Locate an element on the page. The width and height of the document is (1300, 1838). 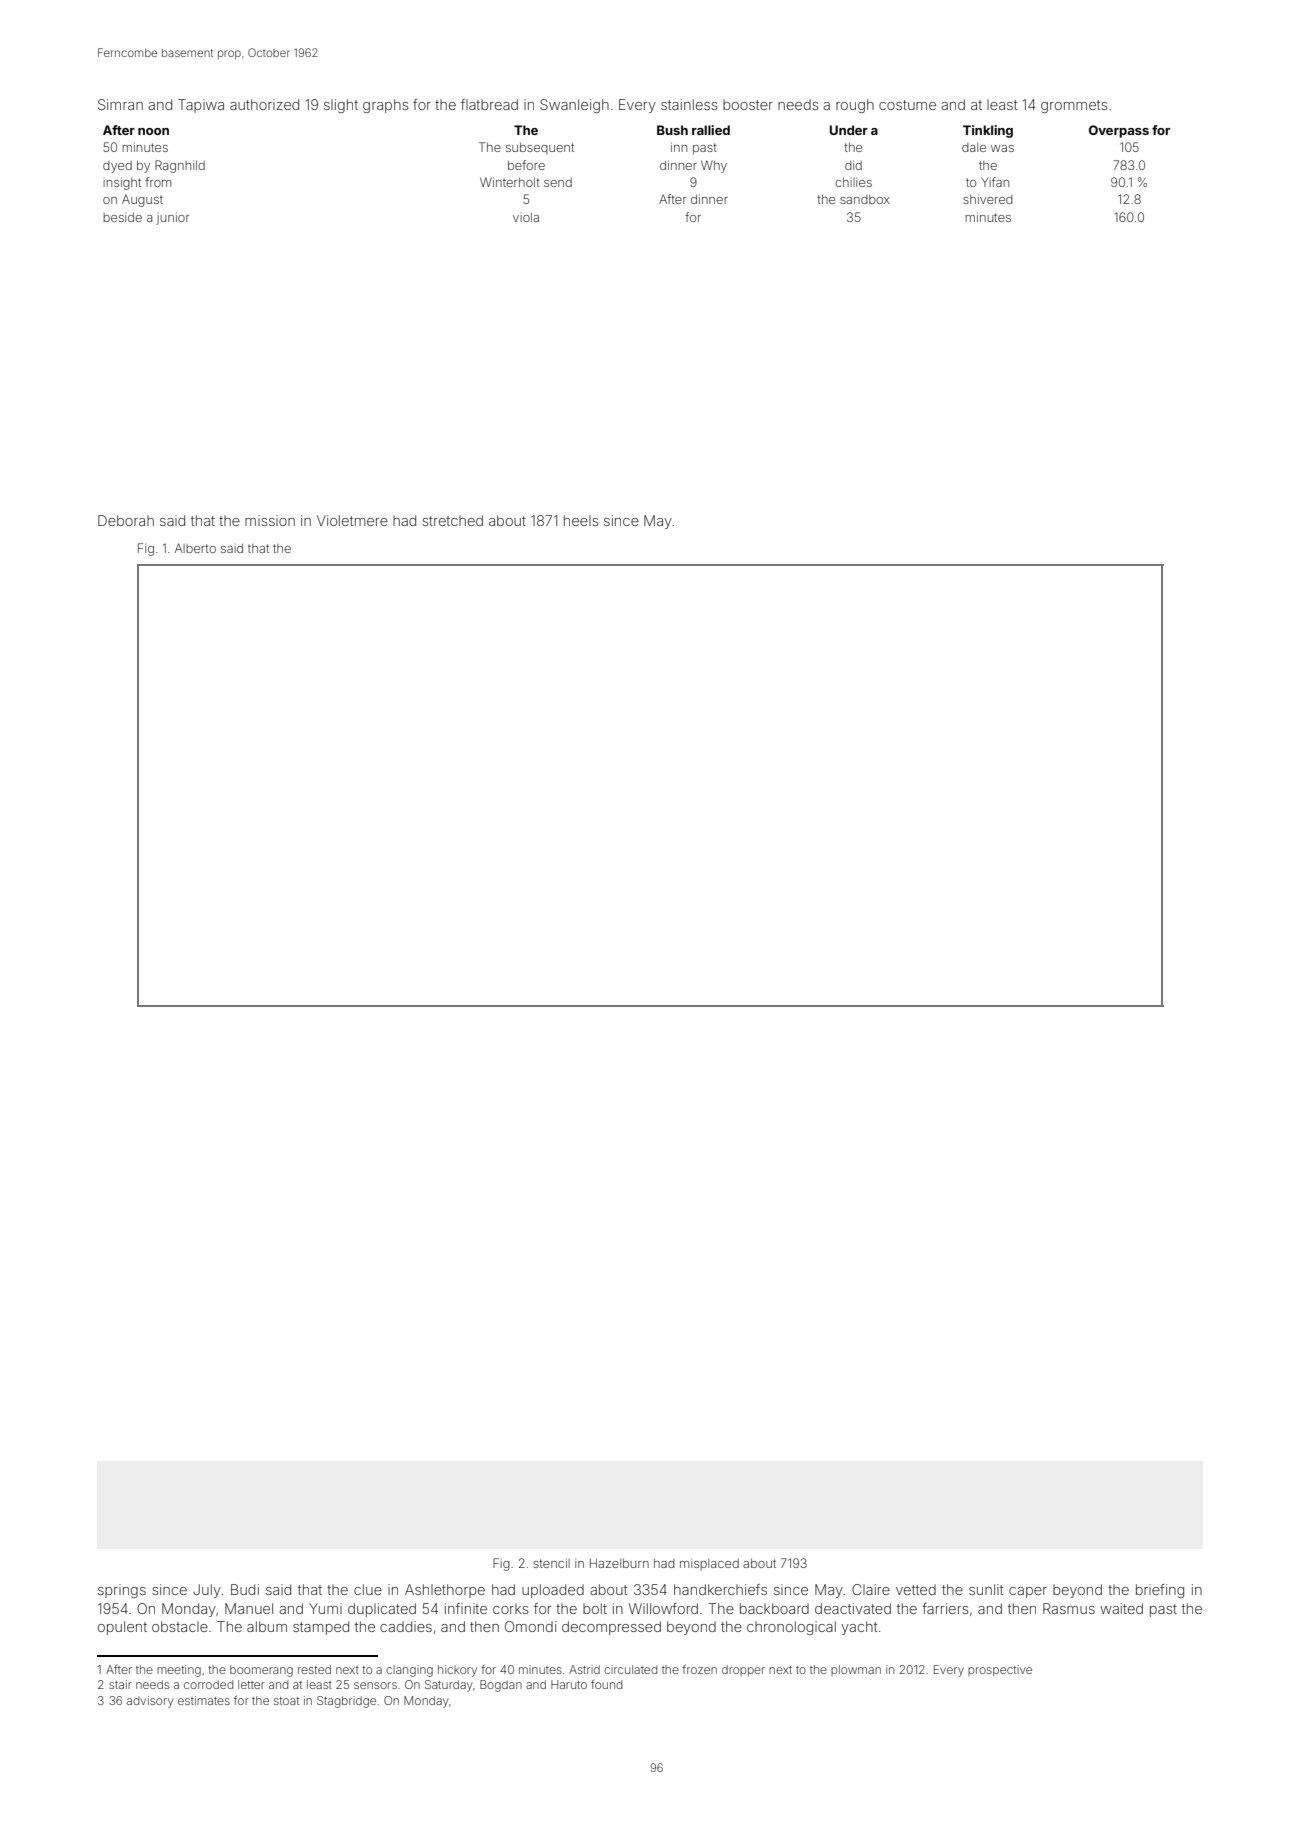
heels is located at coordinates (581, 520).
